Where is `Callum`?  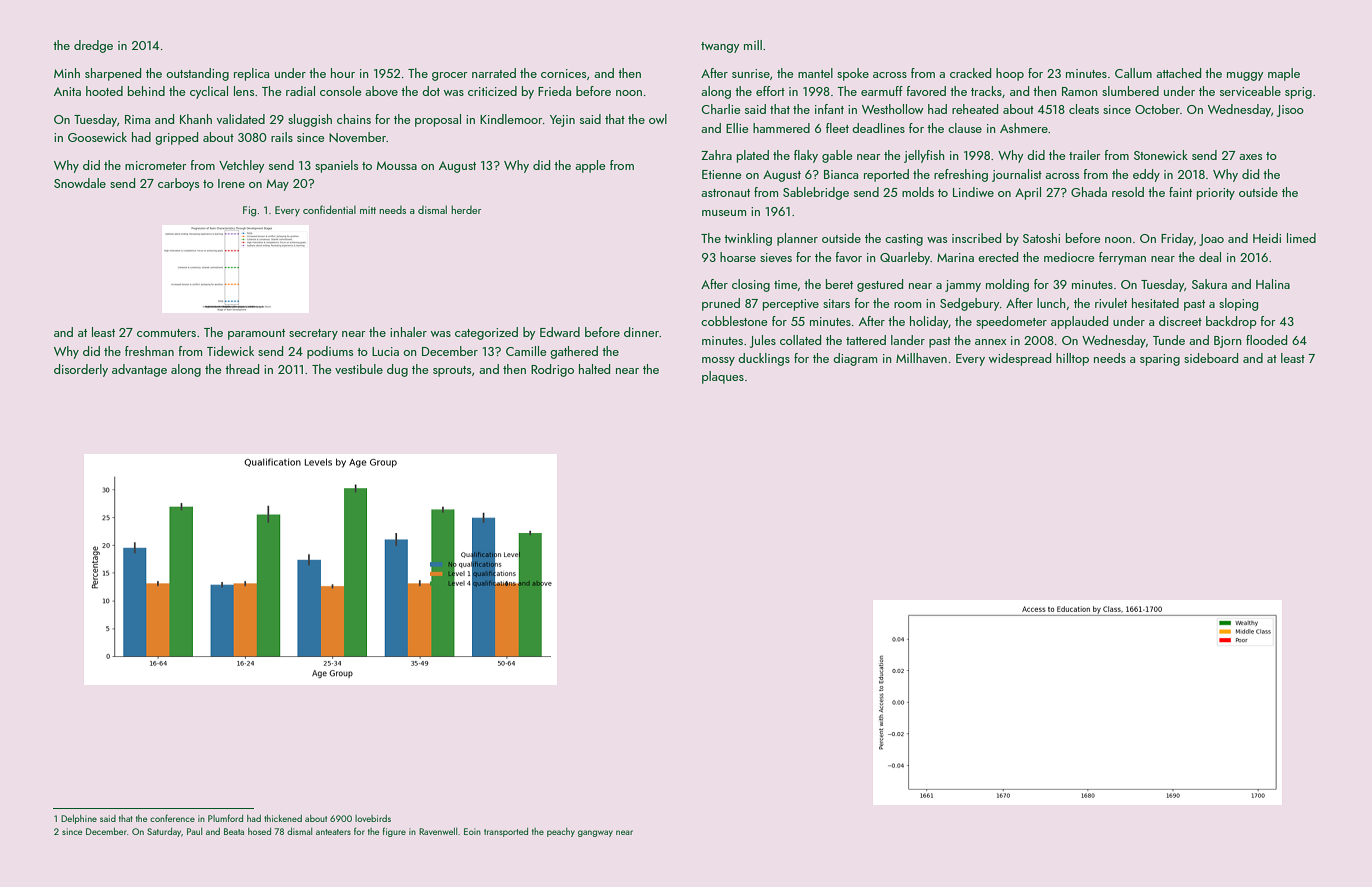
Callum is located at coordinates (1133, 73).
